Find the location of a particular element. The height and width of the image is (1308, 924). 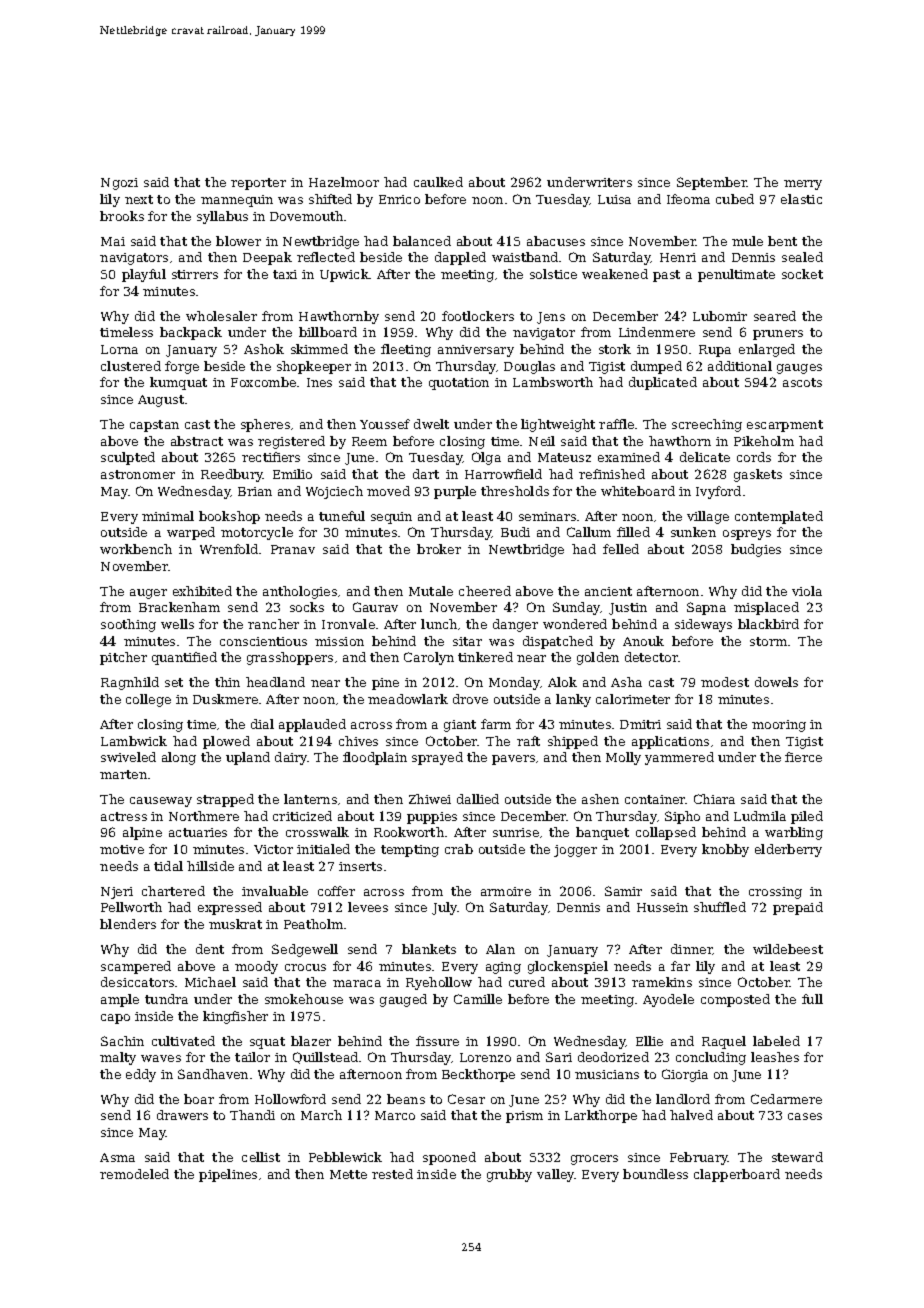

reporter is located at coordinates (258, 184).
